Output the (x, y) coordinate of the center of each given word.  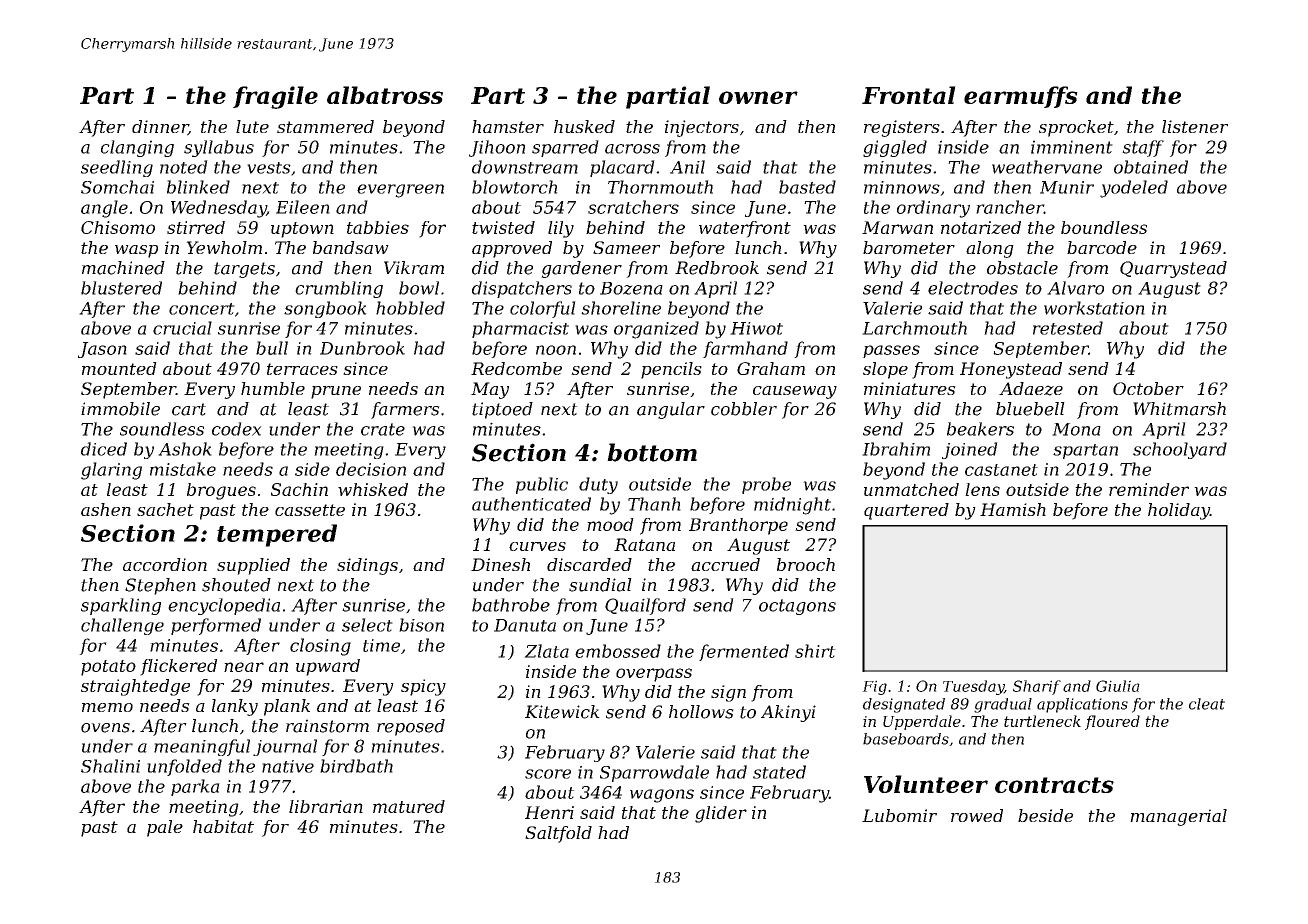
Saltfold (558, 834)
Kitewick (562, 712)
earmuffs (1021, 97)
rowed (977, 815)
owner (758, 97)
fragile (275, 97)
